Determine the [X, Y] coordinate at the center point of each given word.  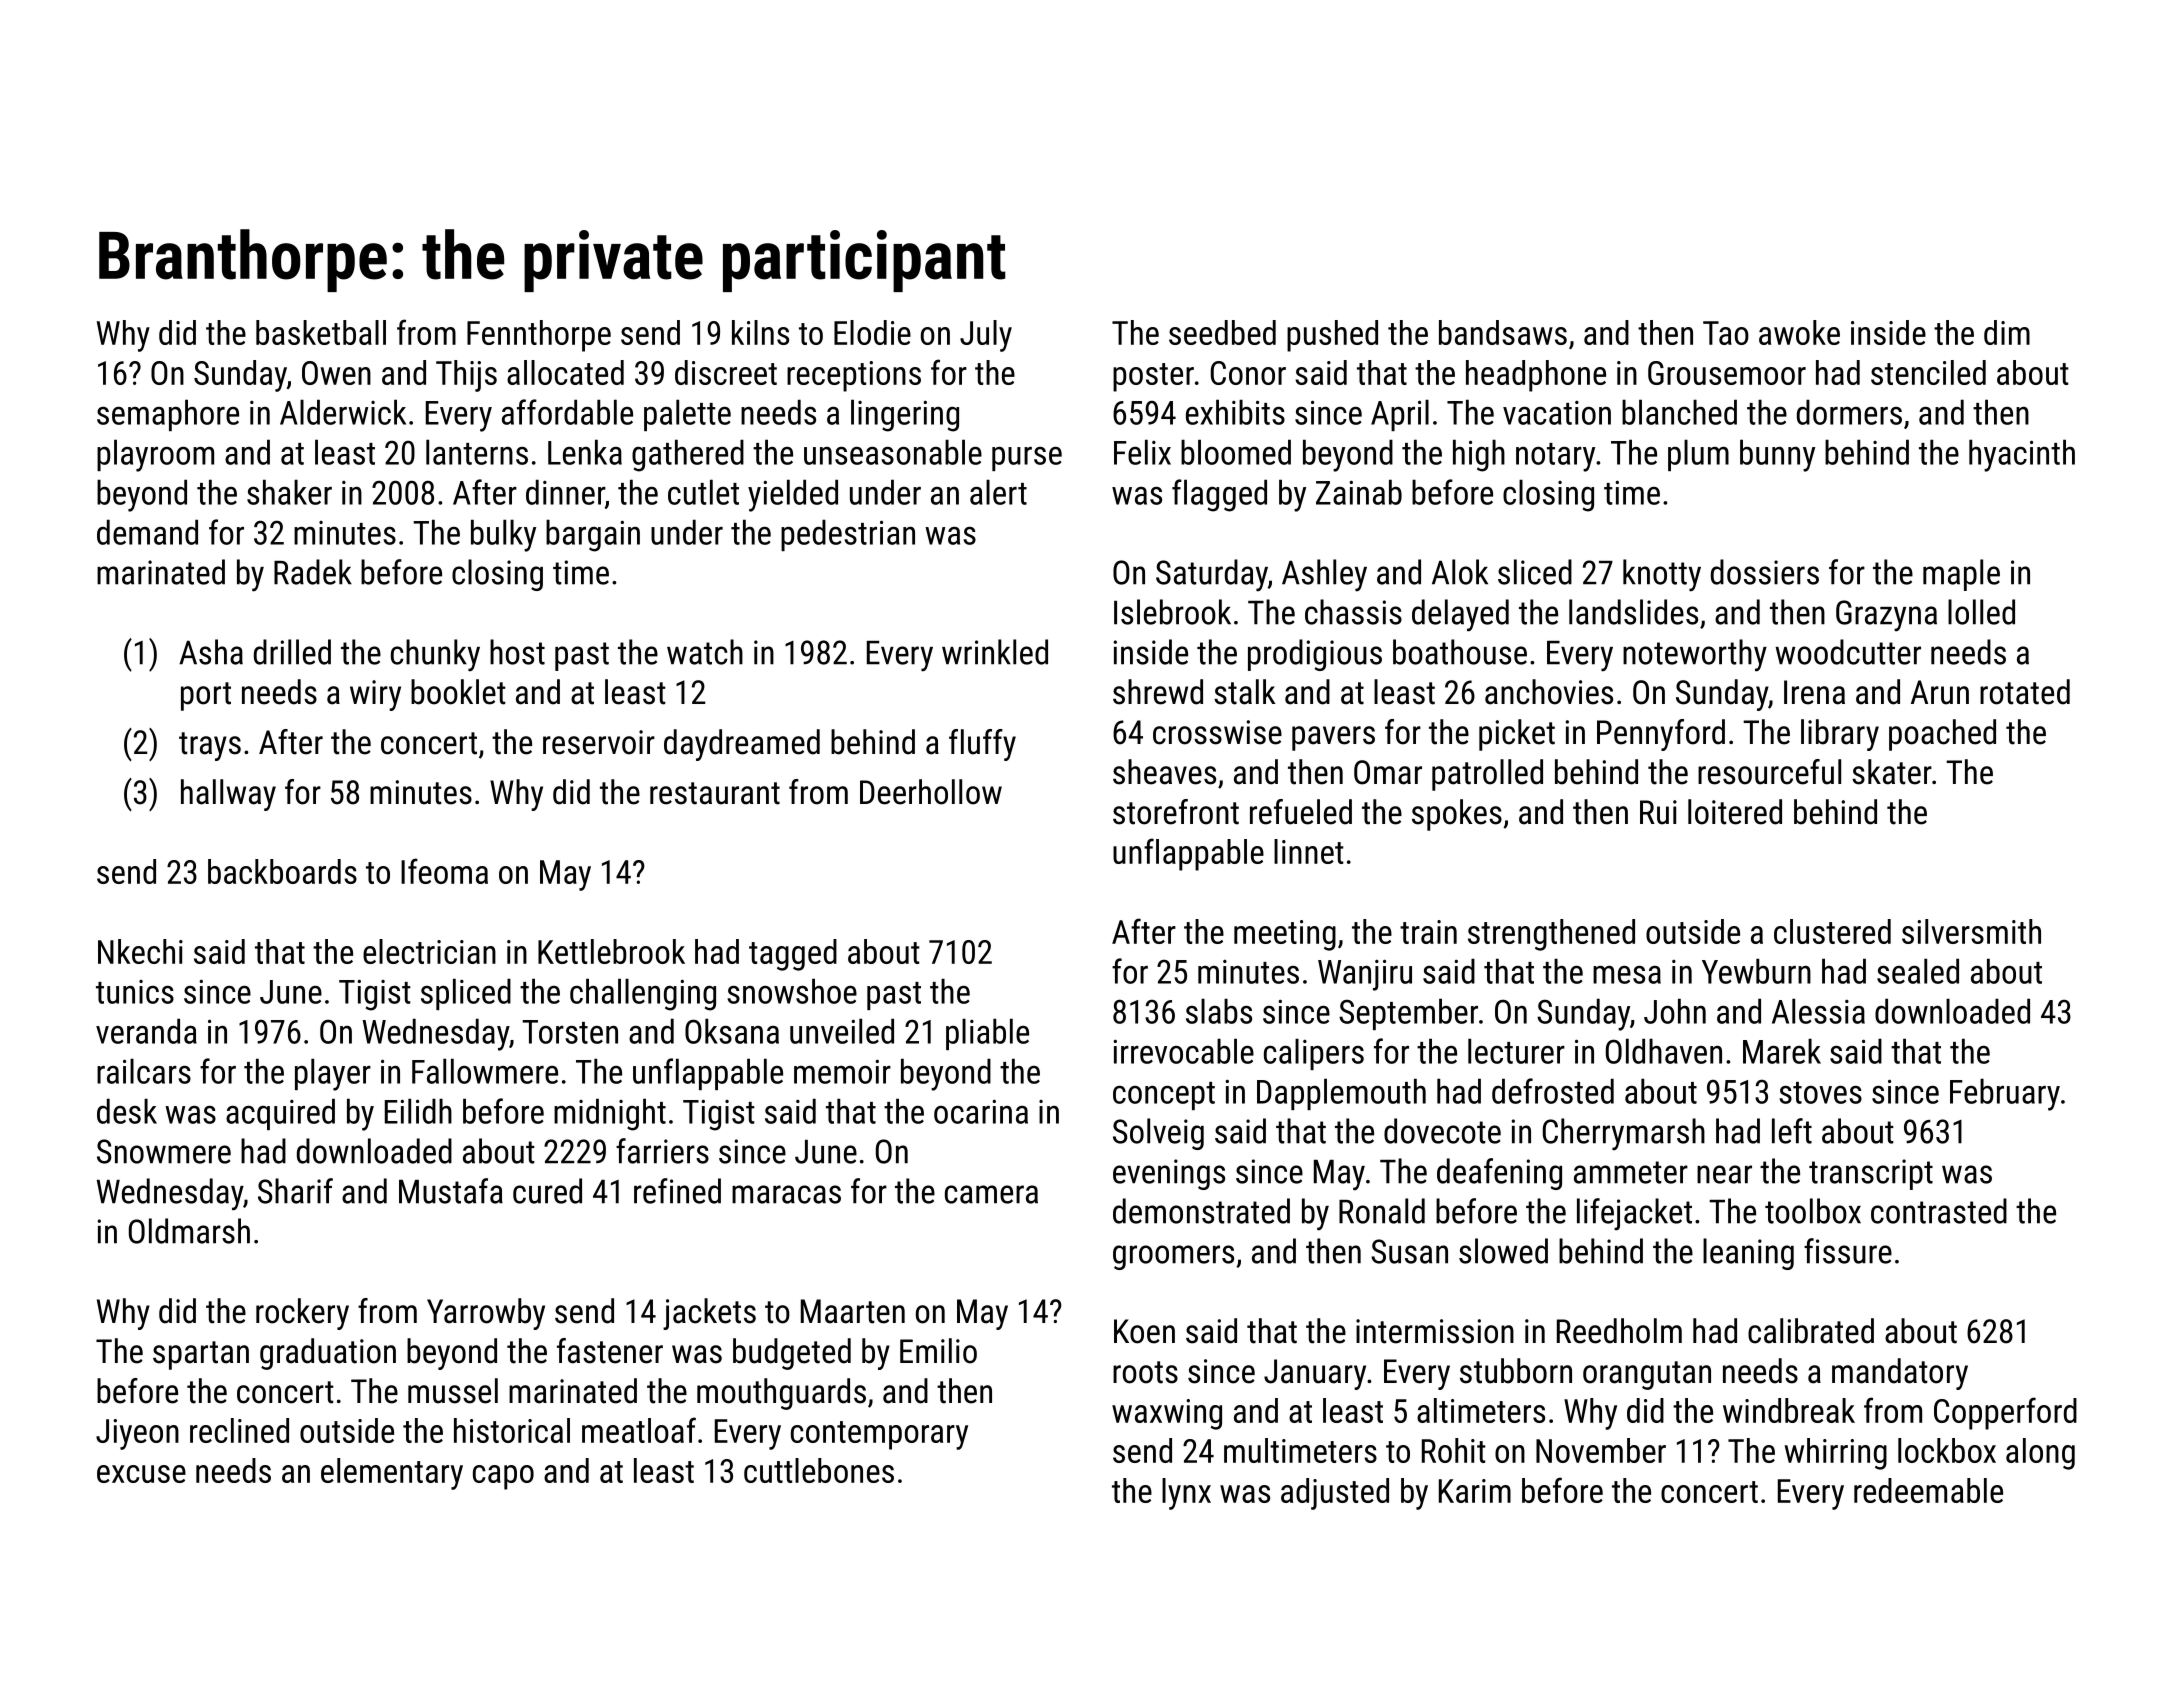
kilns [760, 332]
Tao [1726, 333]
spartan [201, 1355]
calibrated [1811, 1331]
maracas [786, 1194]
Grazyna [1886, 616]
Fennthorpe [539, 336]
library [1840, 735]
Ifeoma [444, 871]
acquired [280, 1114]
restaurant [715, 793]
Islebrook [1172, 612]
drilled [292, 652]
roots [1145, 1372]
